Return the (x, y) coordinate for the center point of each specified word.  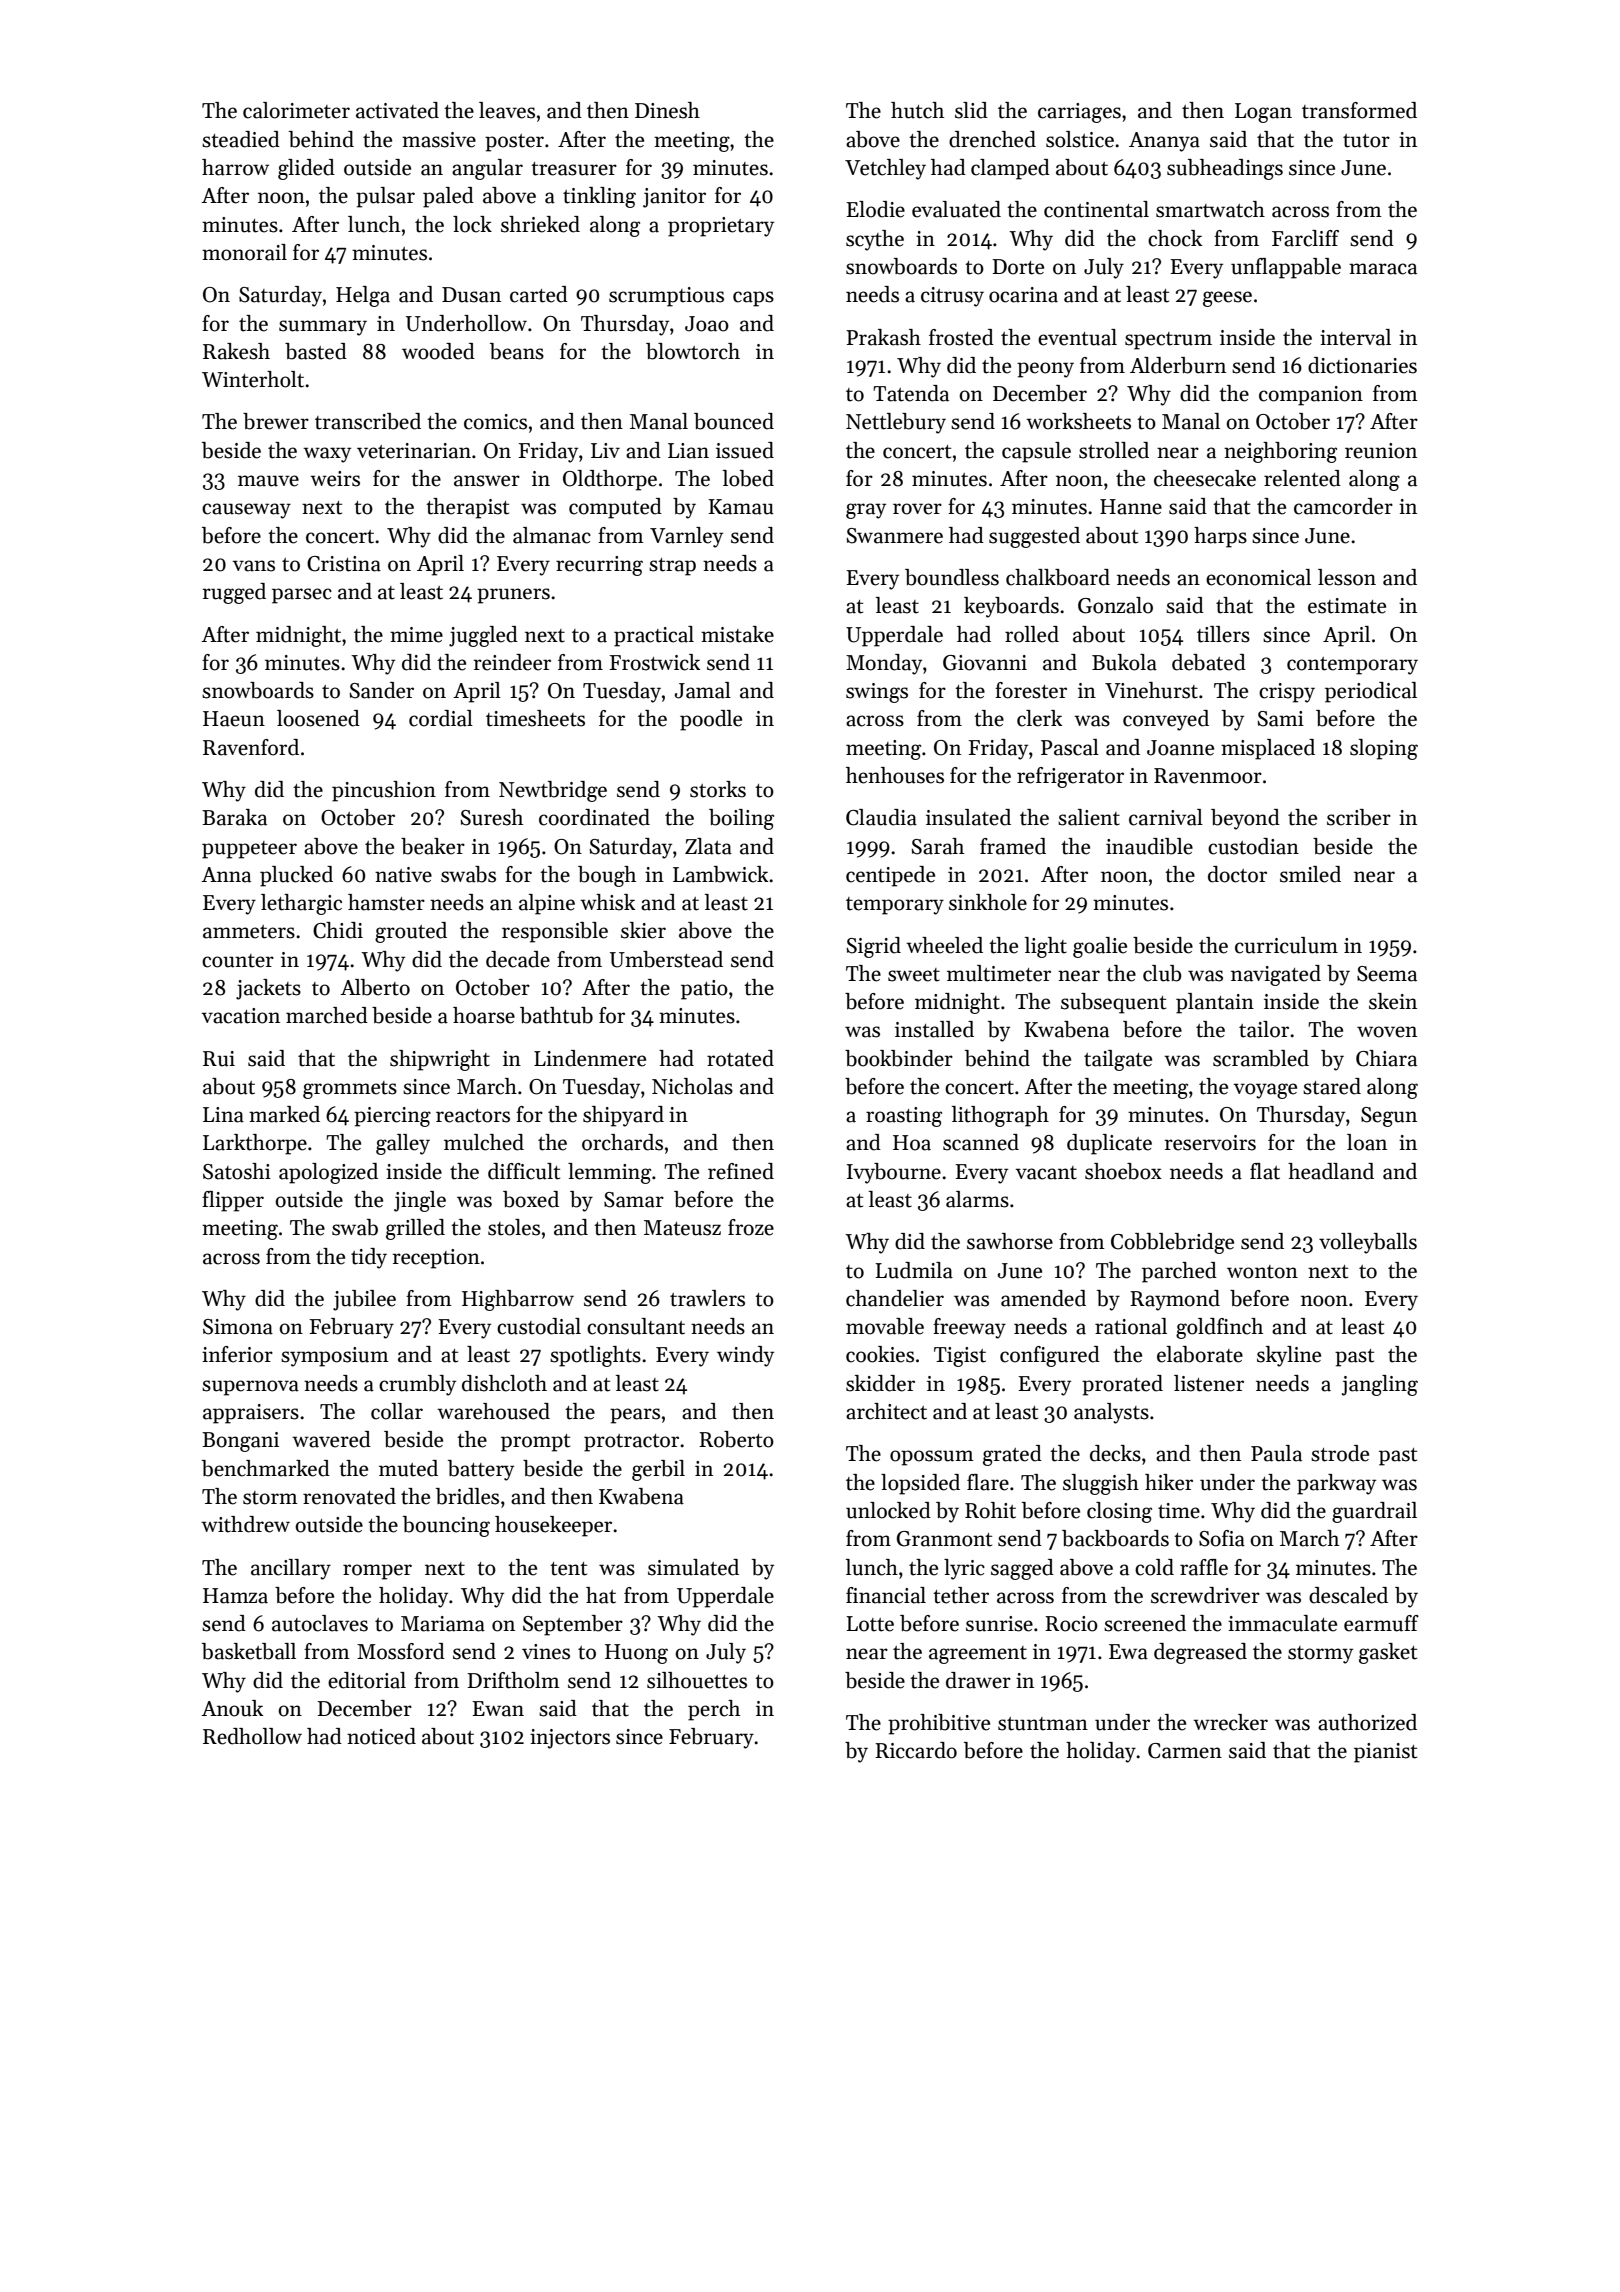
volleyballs (1368, 1243)
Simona (238, 1327)
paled (448, 197)
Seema (1387, 974)
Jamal (702, 690)
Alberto (375, 987)
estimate (1347, 606)
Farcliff (1305, 238)
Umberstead (666, 959)
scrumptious (666, 297)
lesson (1347, 577)
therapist (467, 508)
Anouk (232, 1708)
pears (635, 1416)
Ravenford (251, 747)
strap (672, 567)
